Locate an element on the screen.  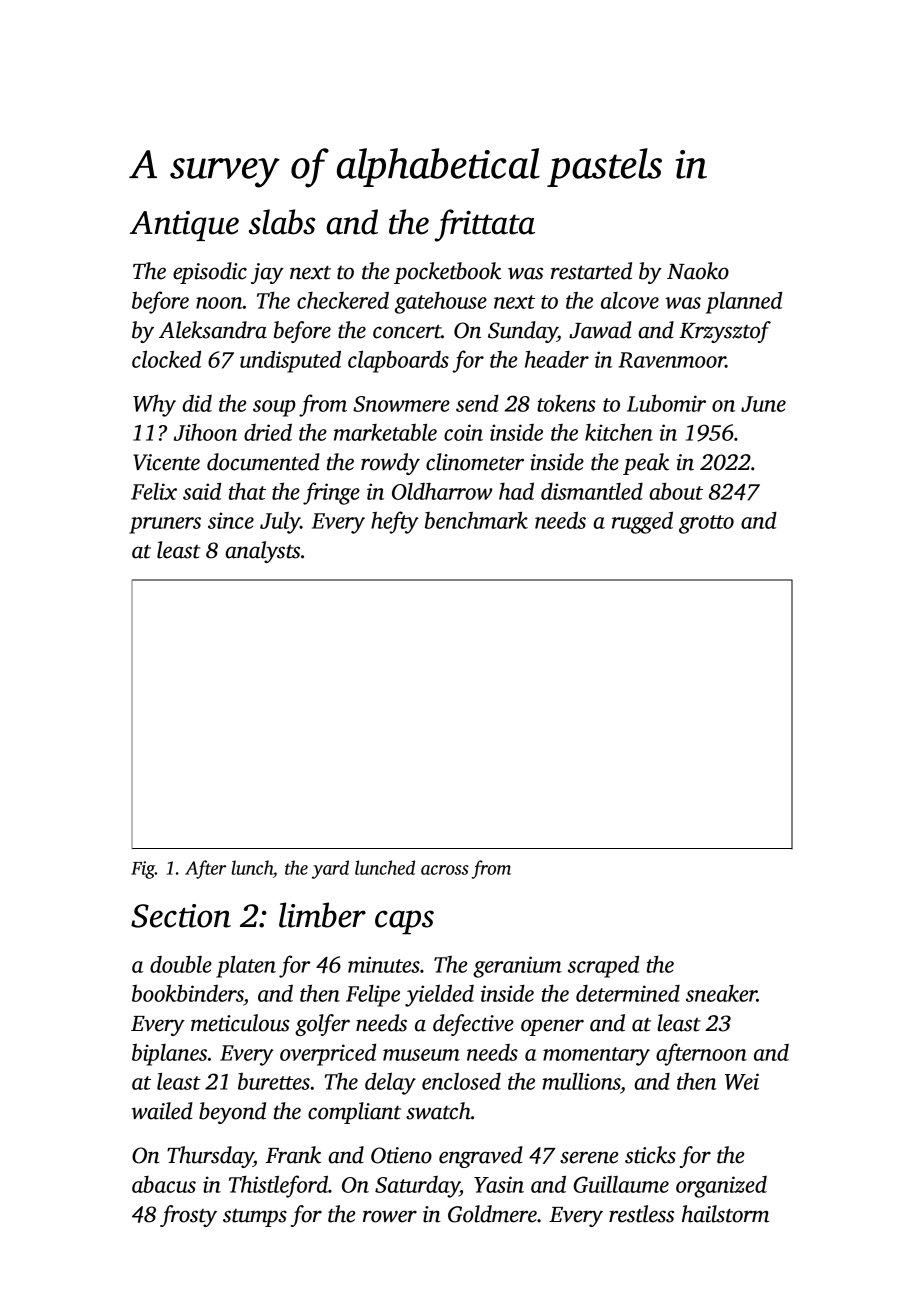
across is located at coordinates (445, 870).
